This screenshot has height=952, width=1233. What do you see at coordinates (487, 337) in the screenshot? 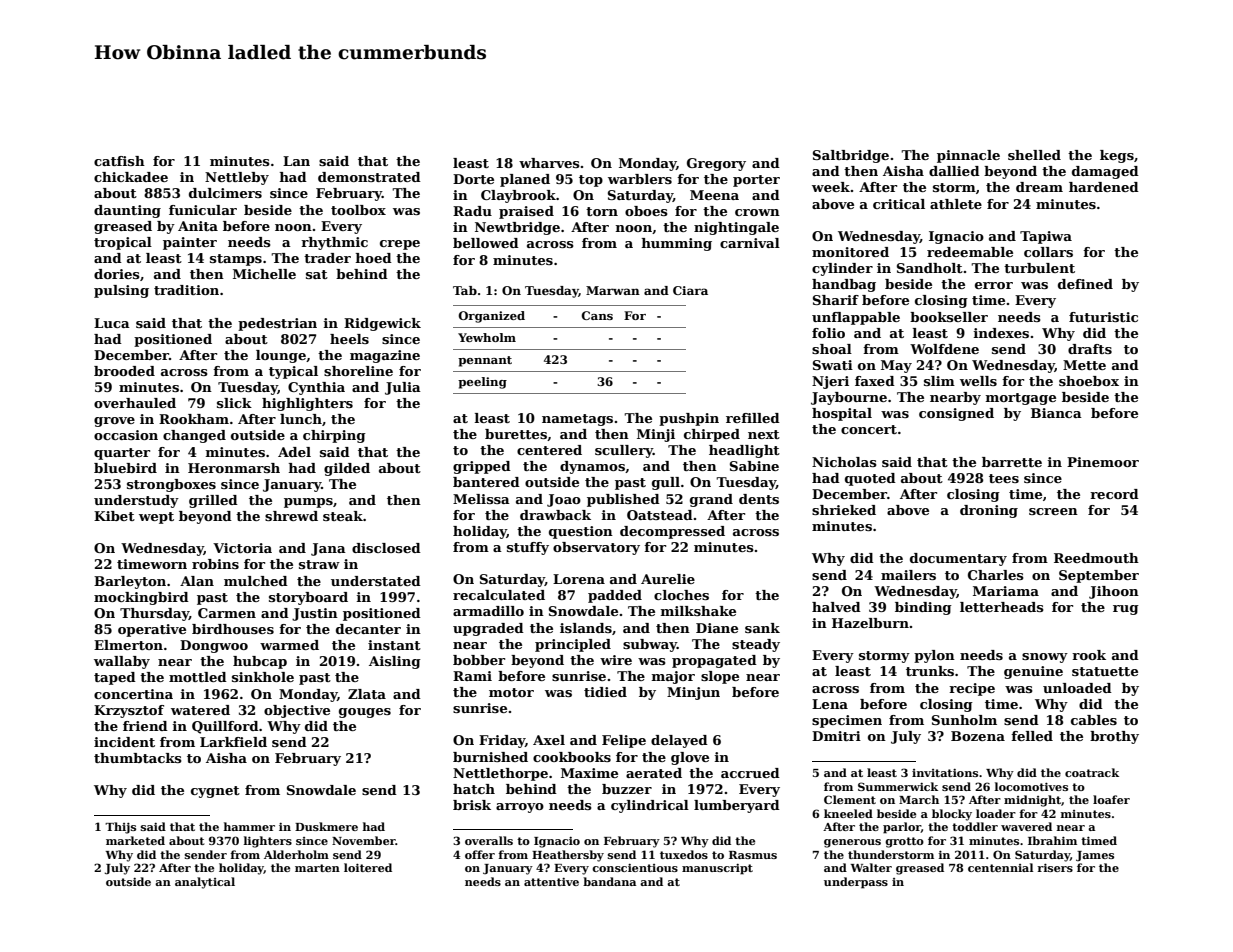
I see `Yewholm` at bounding box center [487, 337].
